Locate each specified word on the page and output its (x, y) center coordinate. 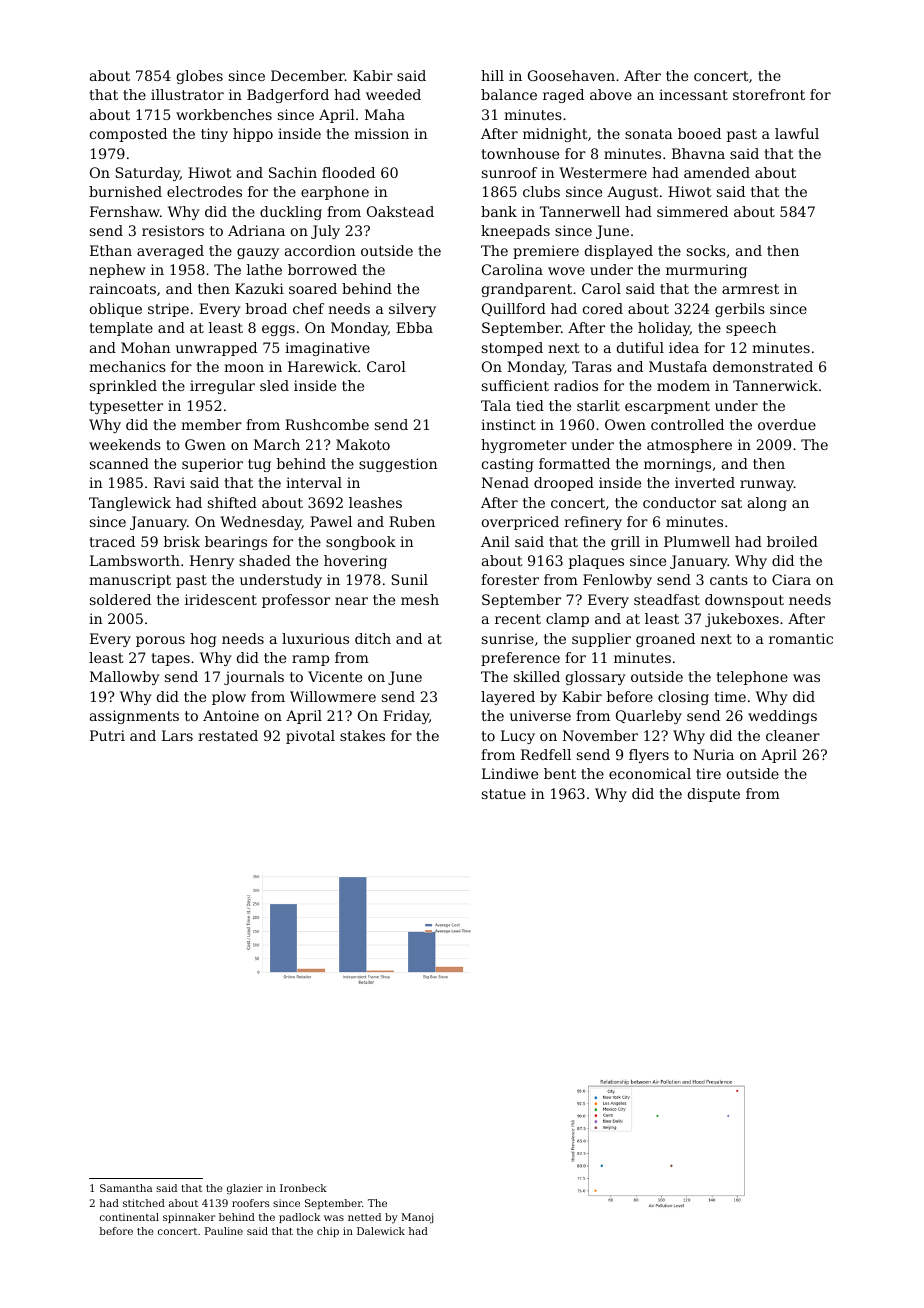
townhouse (520, 153)
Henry (212, 562)
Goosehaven (571, 75)
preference (520, 659)
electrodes (204, 191)
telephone (752, 678)
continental (129, 1217)
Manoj (417, 1218)
